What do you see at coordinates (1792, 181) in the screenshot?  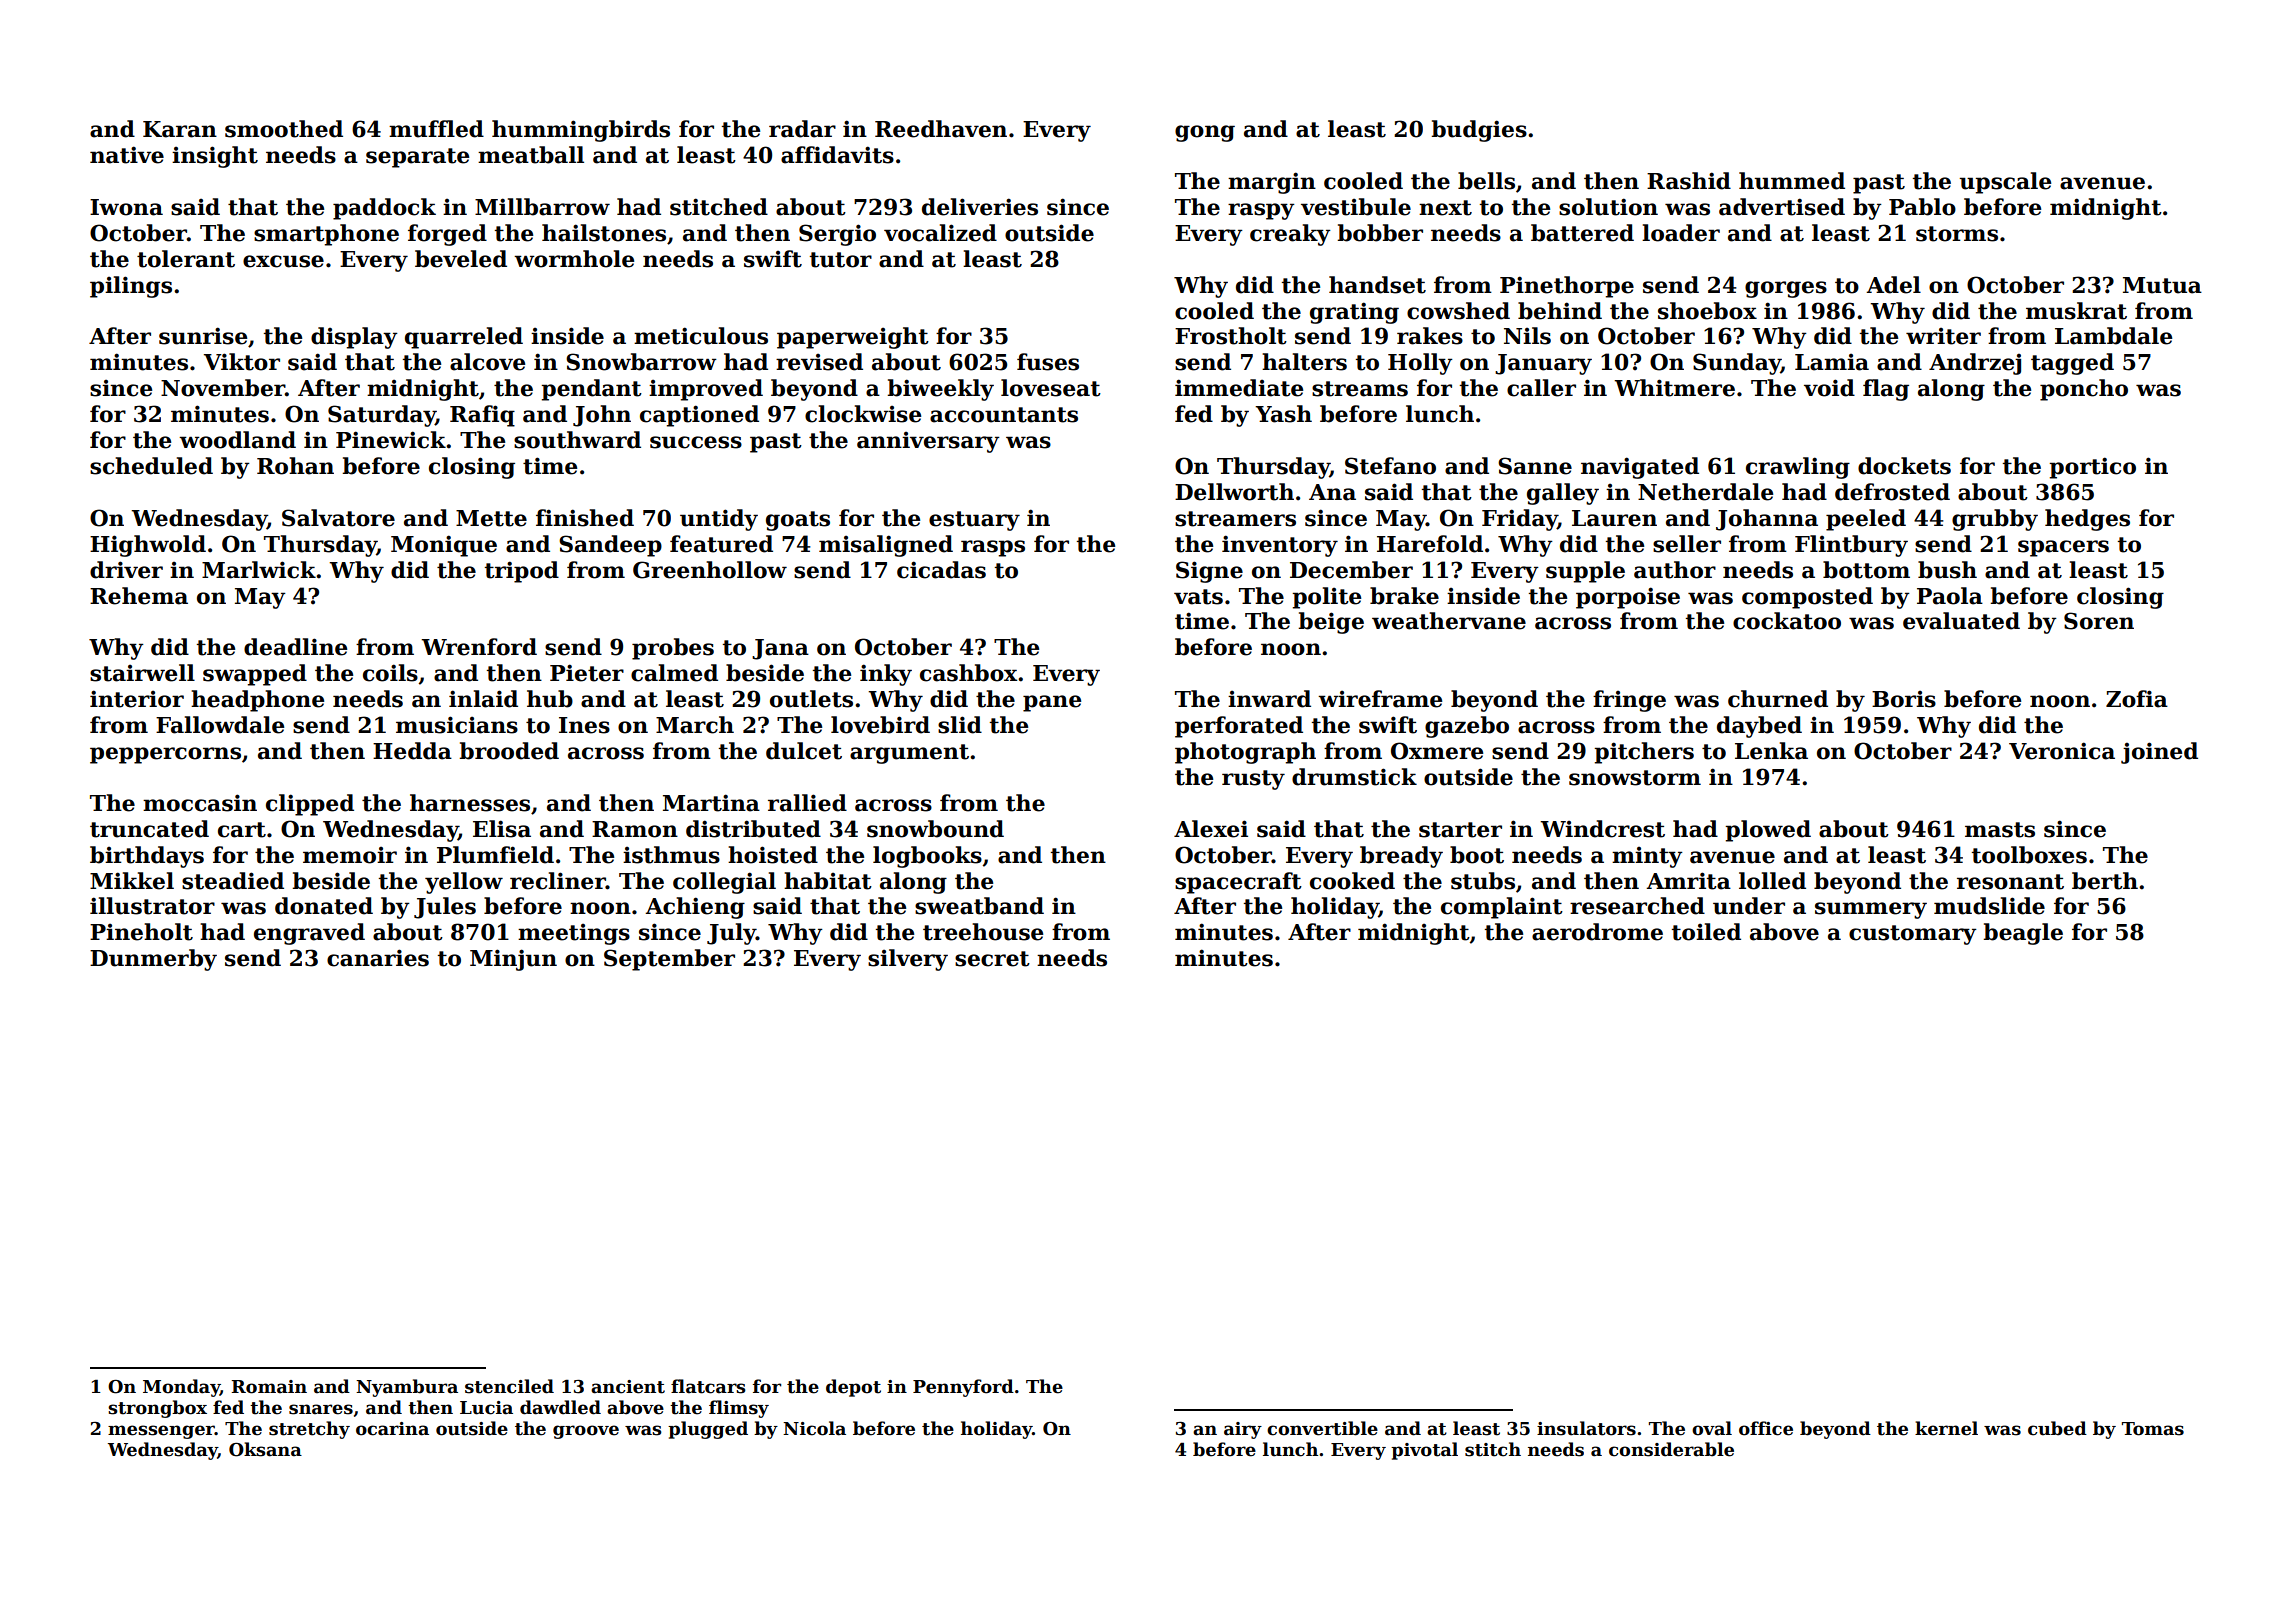 I see `hummed` at bounding box center [1792, 181].
